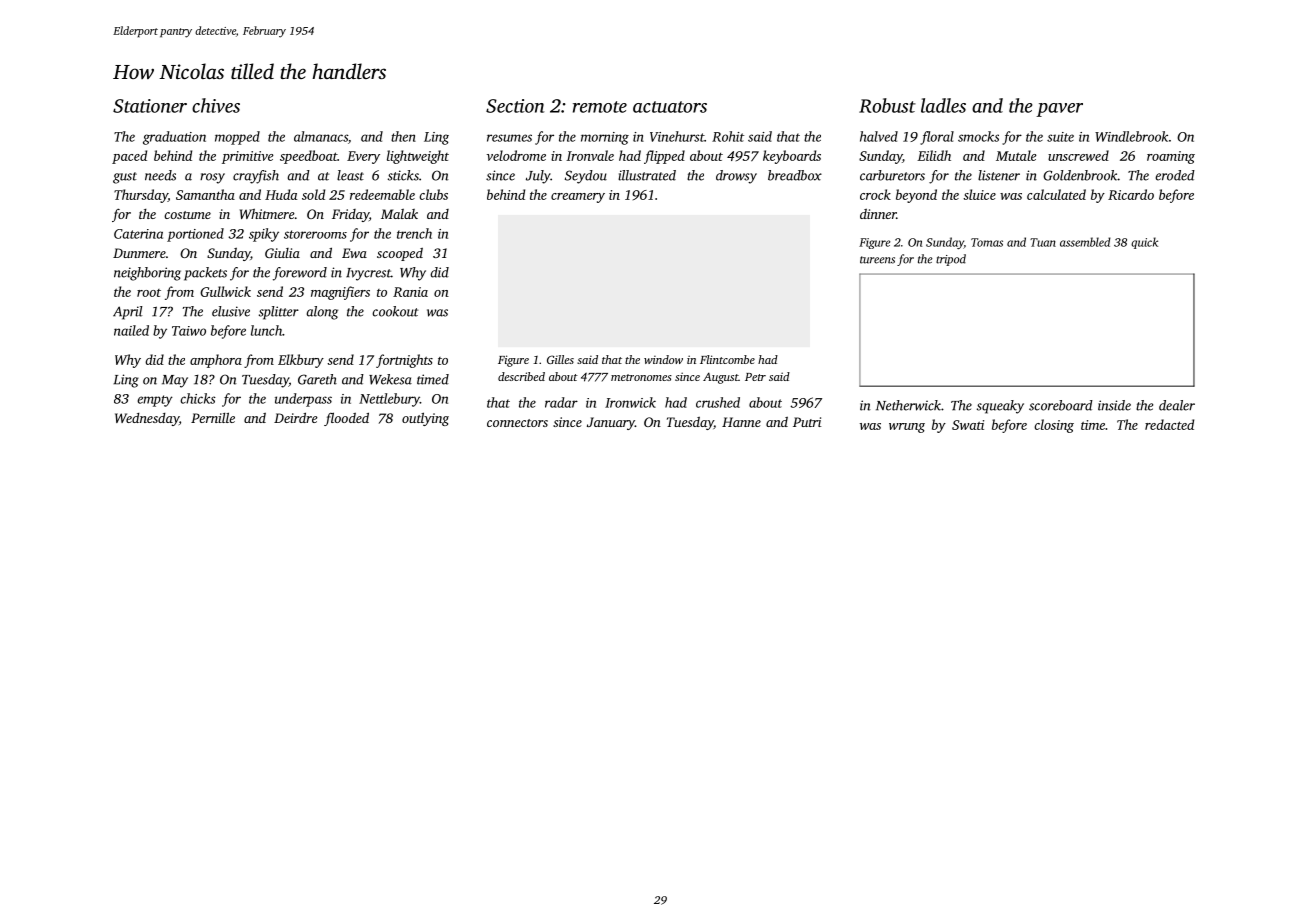  Describe the element at coordinates (561, 402) in the screenshot. I see `radar` at that location.
